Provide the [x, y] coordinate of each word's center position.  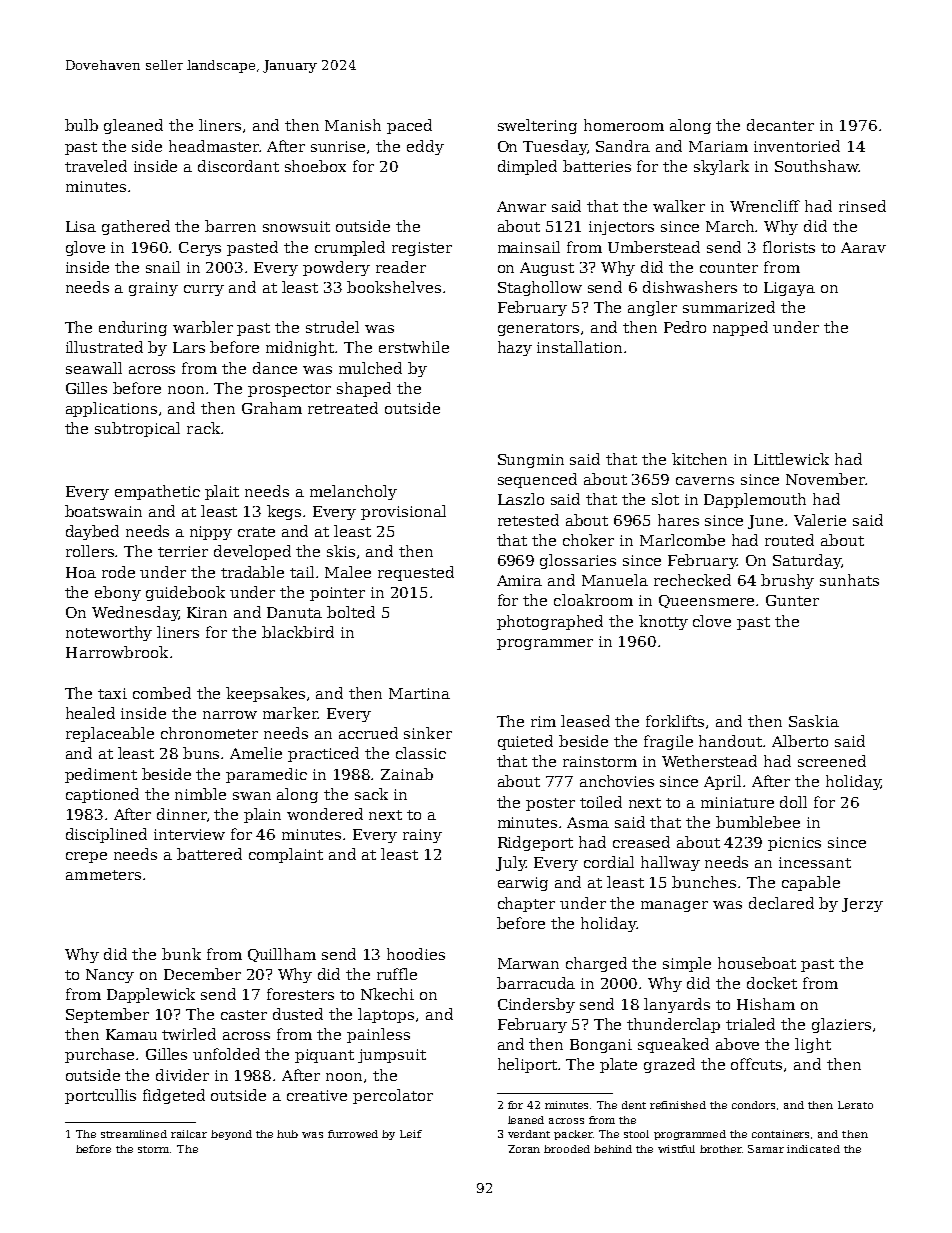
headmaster [214, 146]
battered [209, 854]
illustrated [104, 347]
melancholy [353, 492]
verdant [529, 1134]
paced [409, 126]
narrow [230, 715]
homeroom [624, 125]
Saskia [814, 721]
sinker [428, 733]
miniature [737, 802]
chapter [526, 904]
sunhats [849, 580]
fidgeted [174, 1096]
